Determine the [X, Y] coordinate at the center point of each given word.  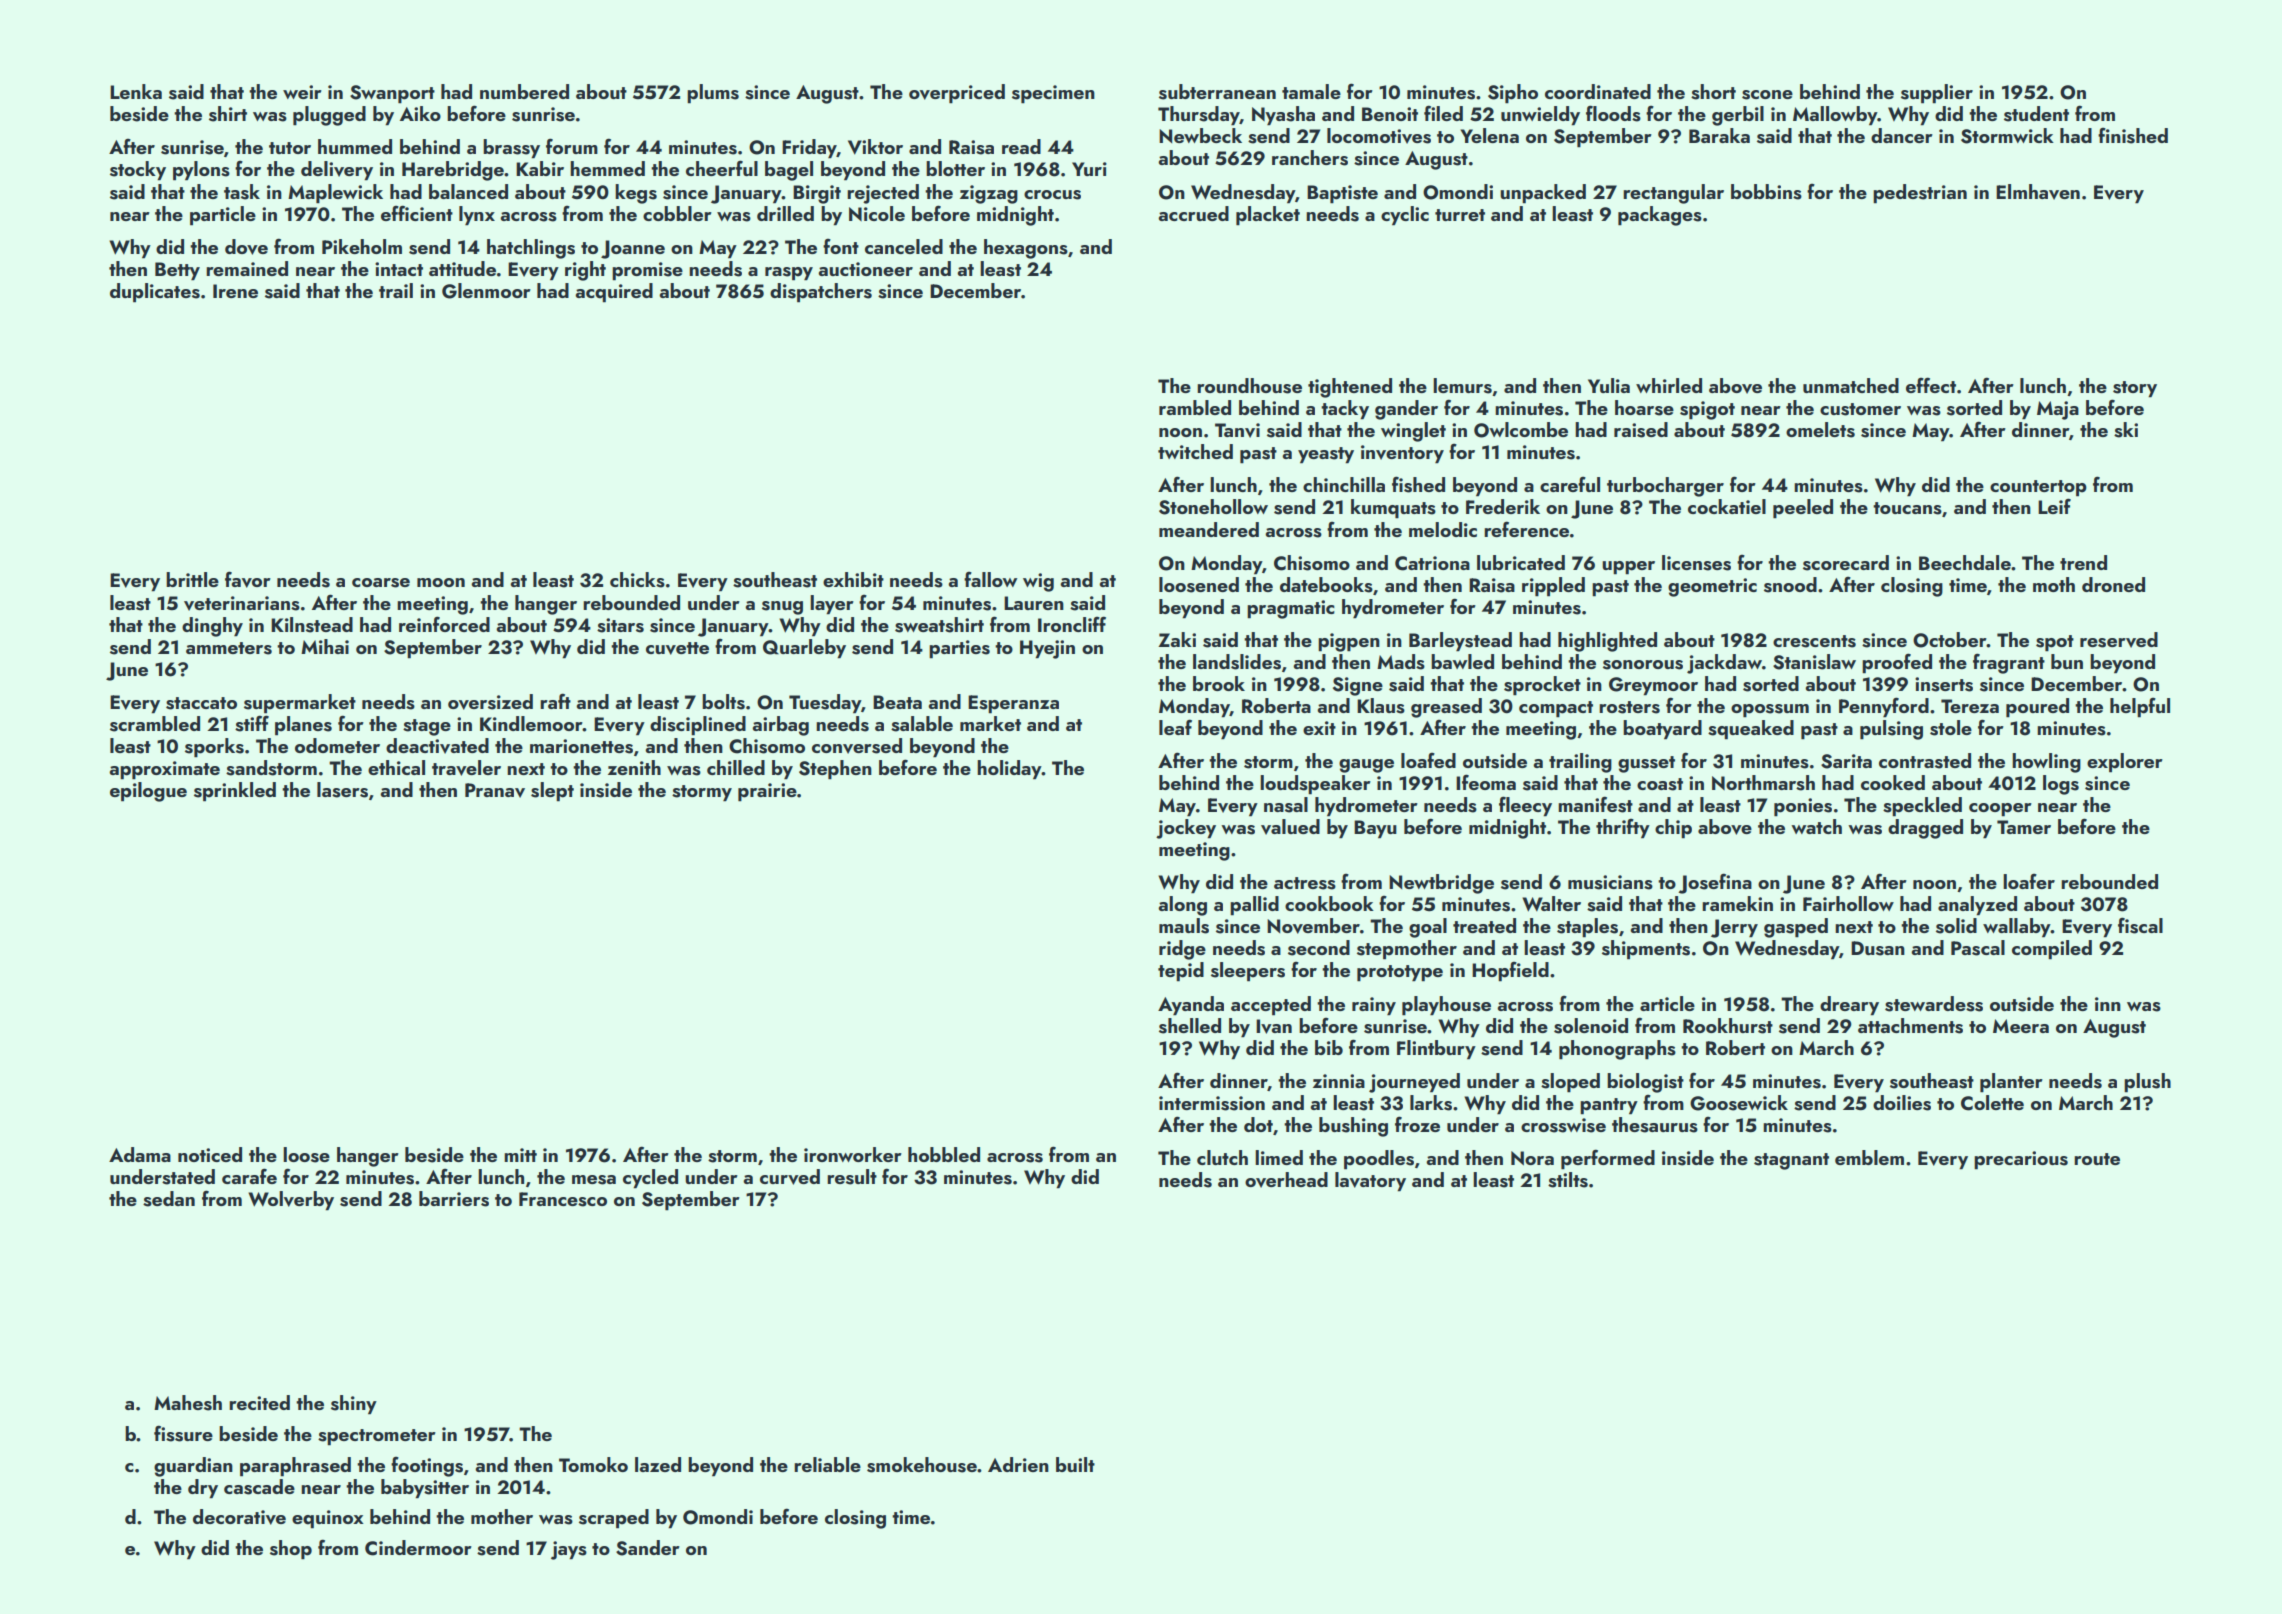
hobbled [944, 1154]
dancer [1902, 135]
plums [713, 94]
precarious [2021, 1160]
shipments [1646, 950]
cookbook [1329, 903]
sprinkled [235, 792]
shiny [354, 1405]
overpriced [957, 94]
